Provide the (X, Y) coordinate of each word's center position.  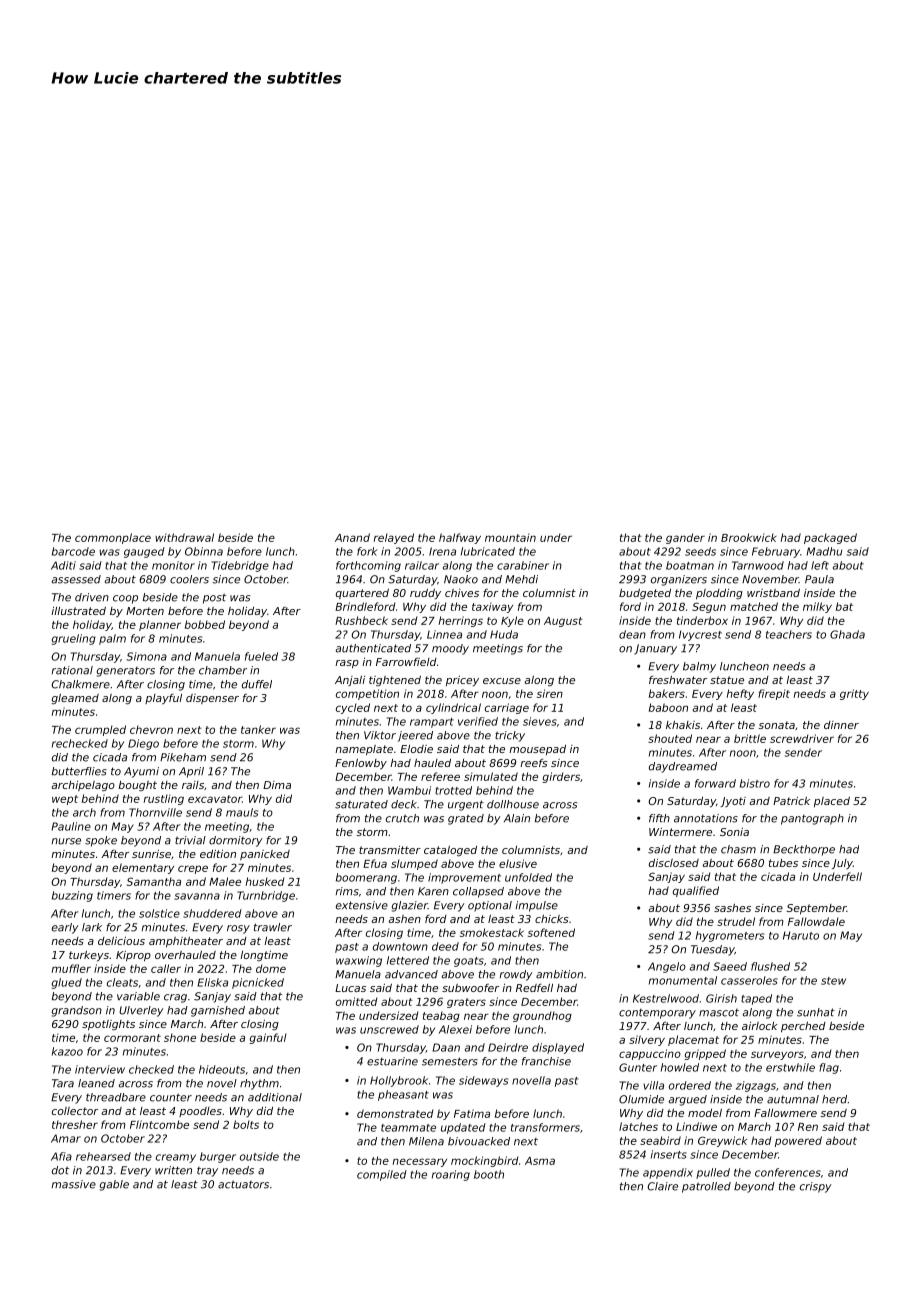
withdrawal (184, 537)
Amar (66, 1138)
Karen (433, 891)
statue (727, 680)
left (820, 565)
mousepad (537, 750)
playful (163, 699)
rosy (238, 929)
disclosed (674, 863)
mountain (510, 537)
